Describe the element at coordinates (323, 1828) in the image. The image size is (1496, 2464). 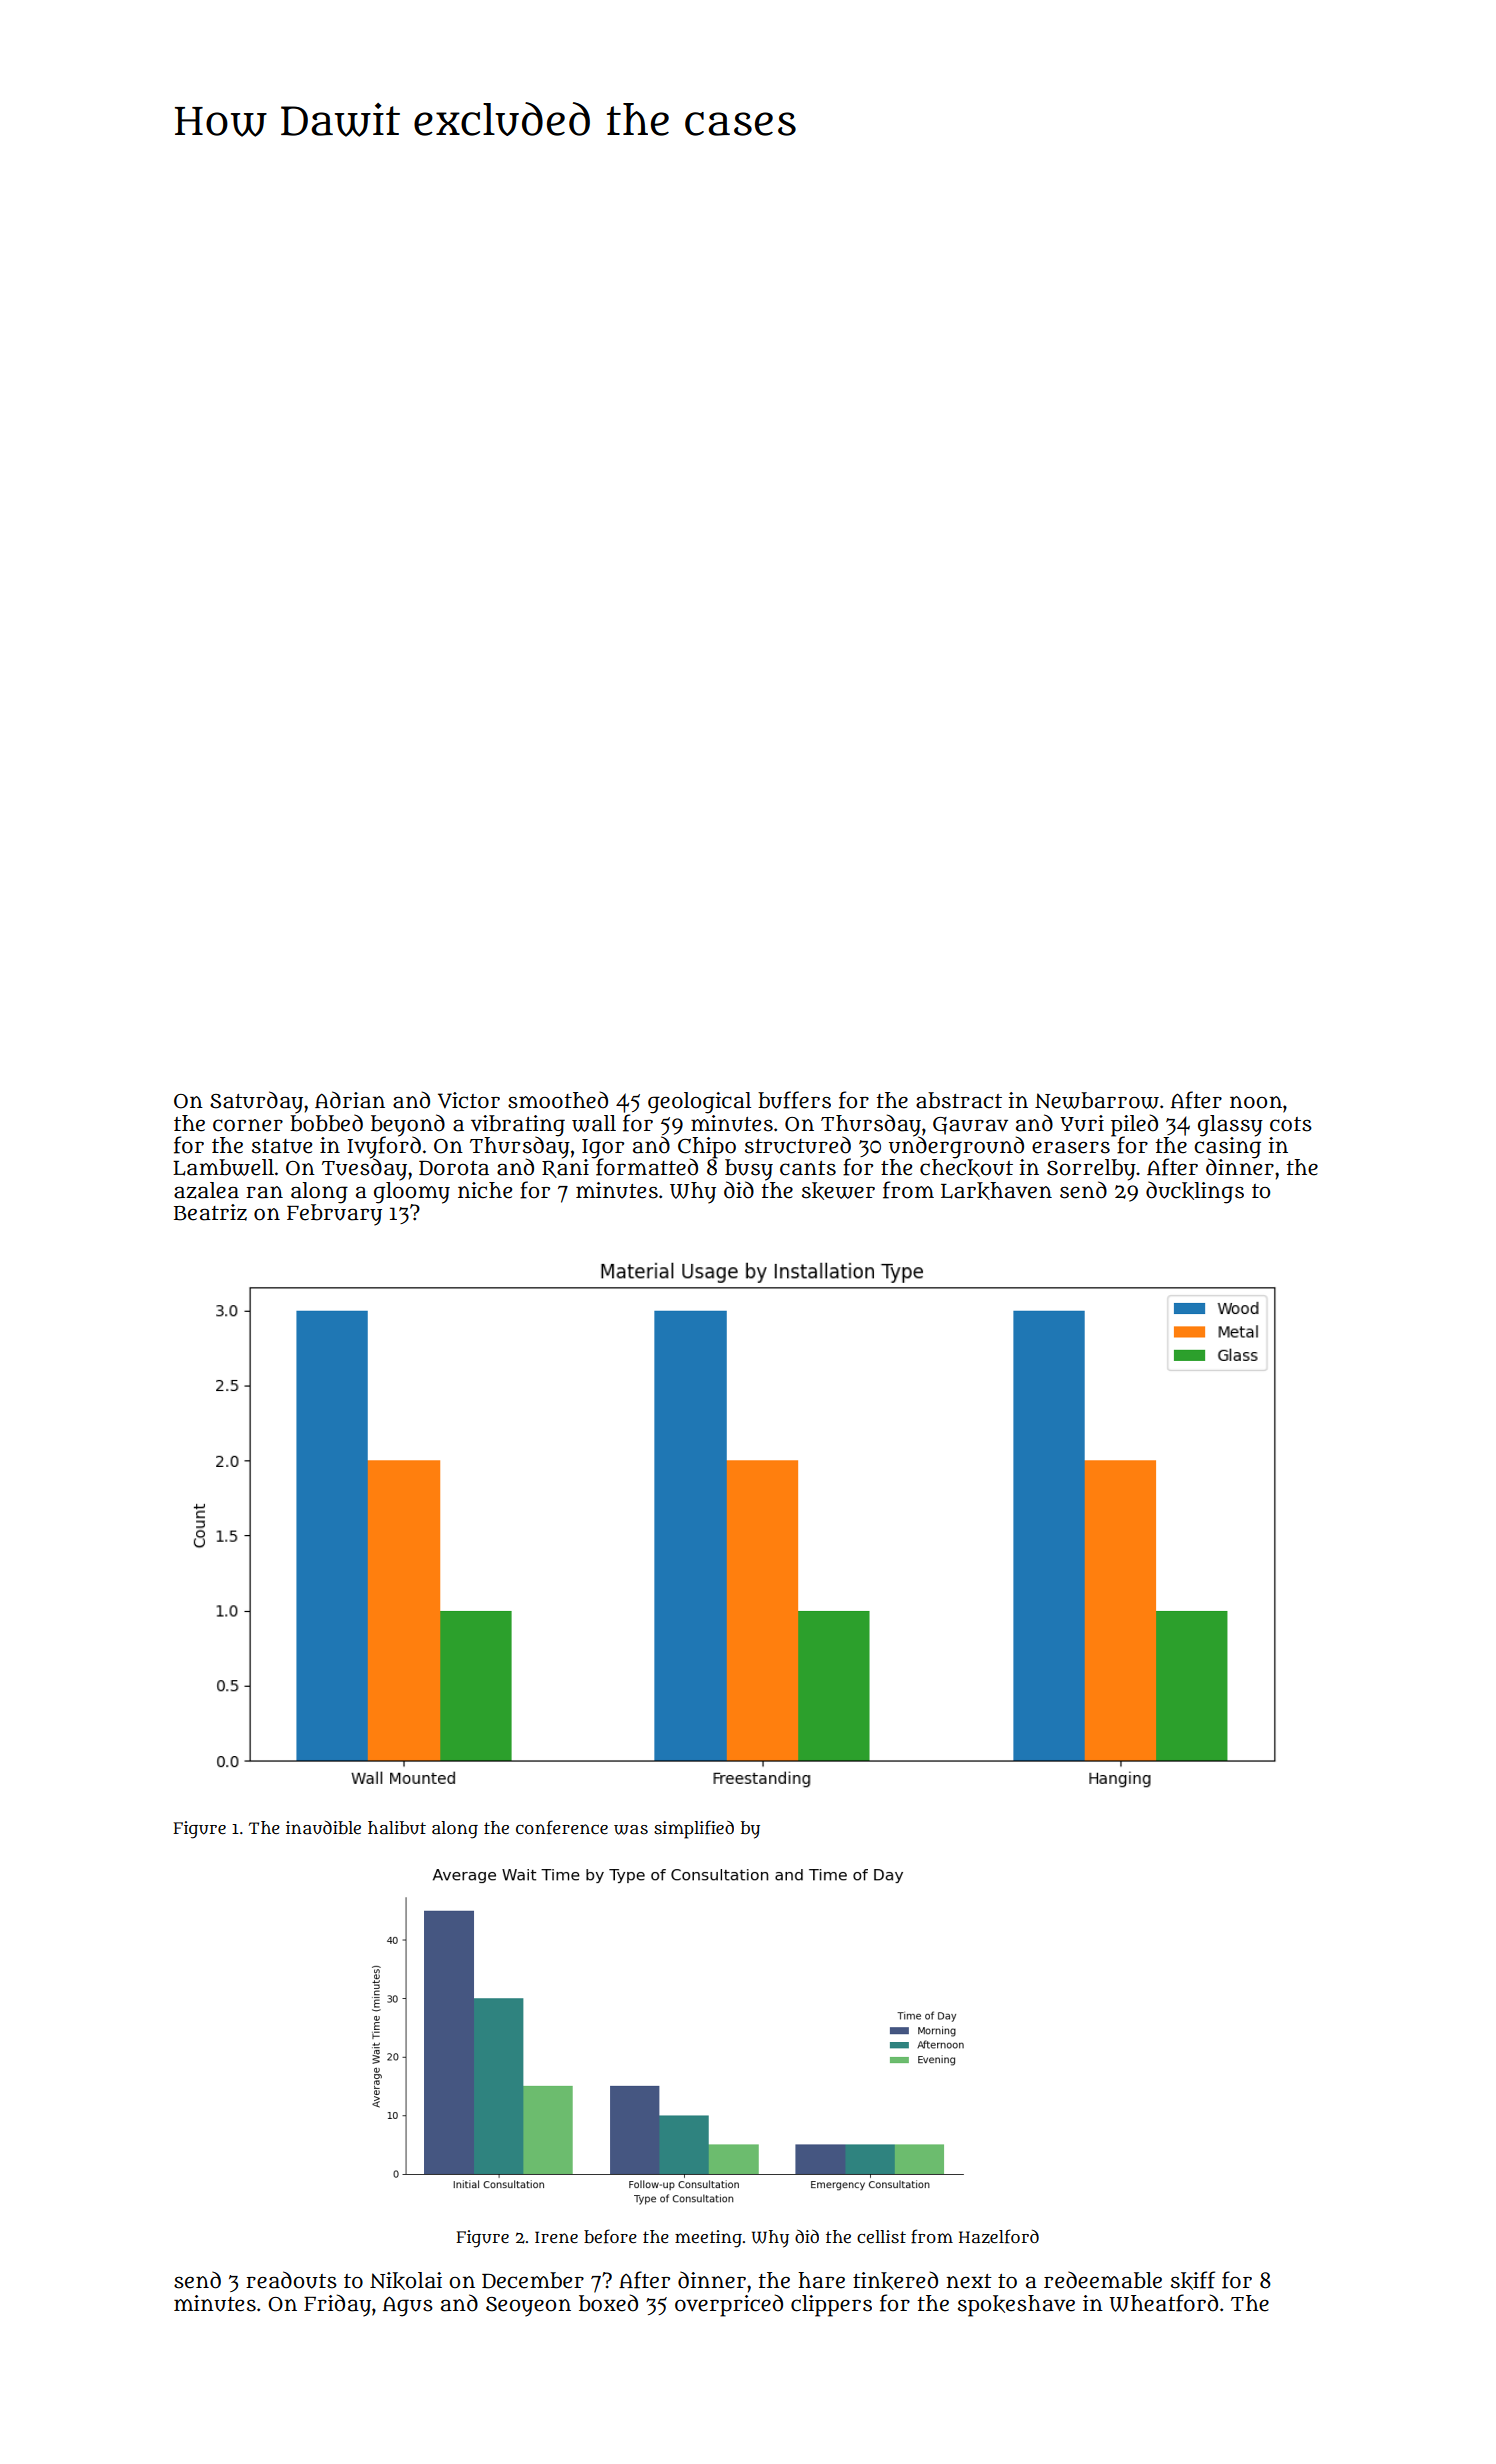
I see `inaudible` at that location.
